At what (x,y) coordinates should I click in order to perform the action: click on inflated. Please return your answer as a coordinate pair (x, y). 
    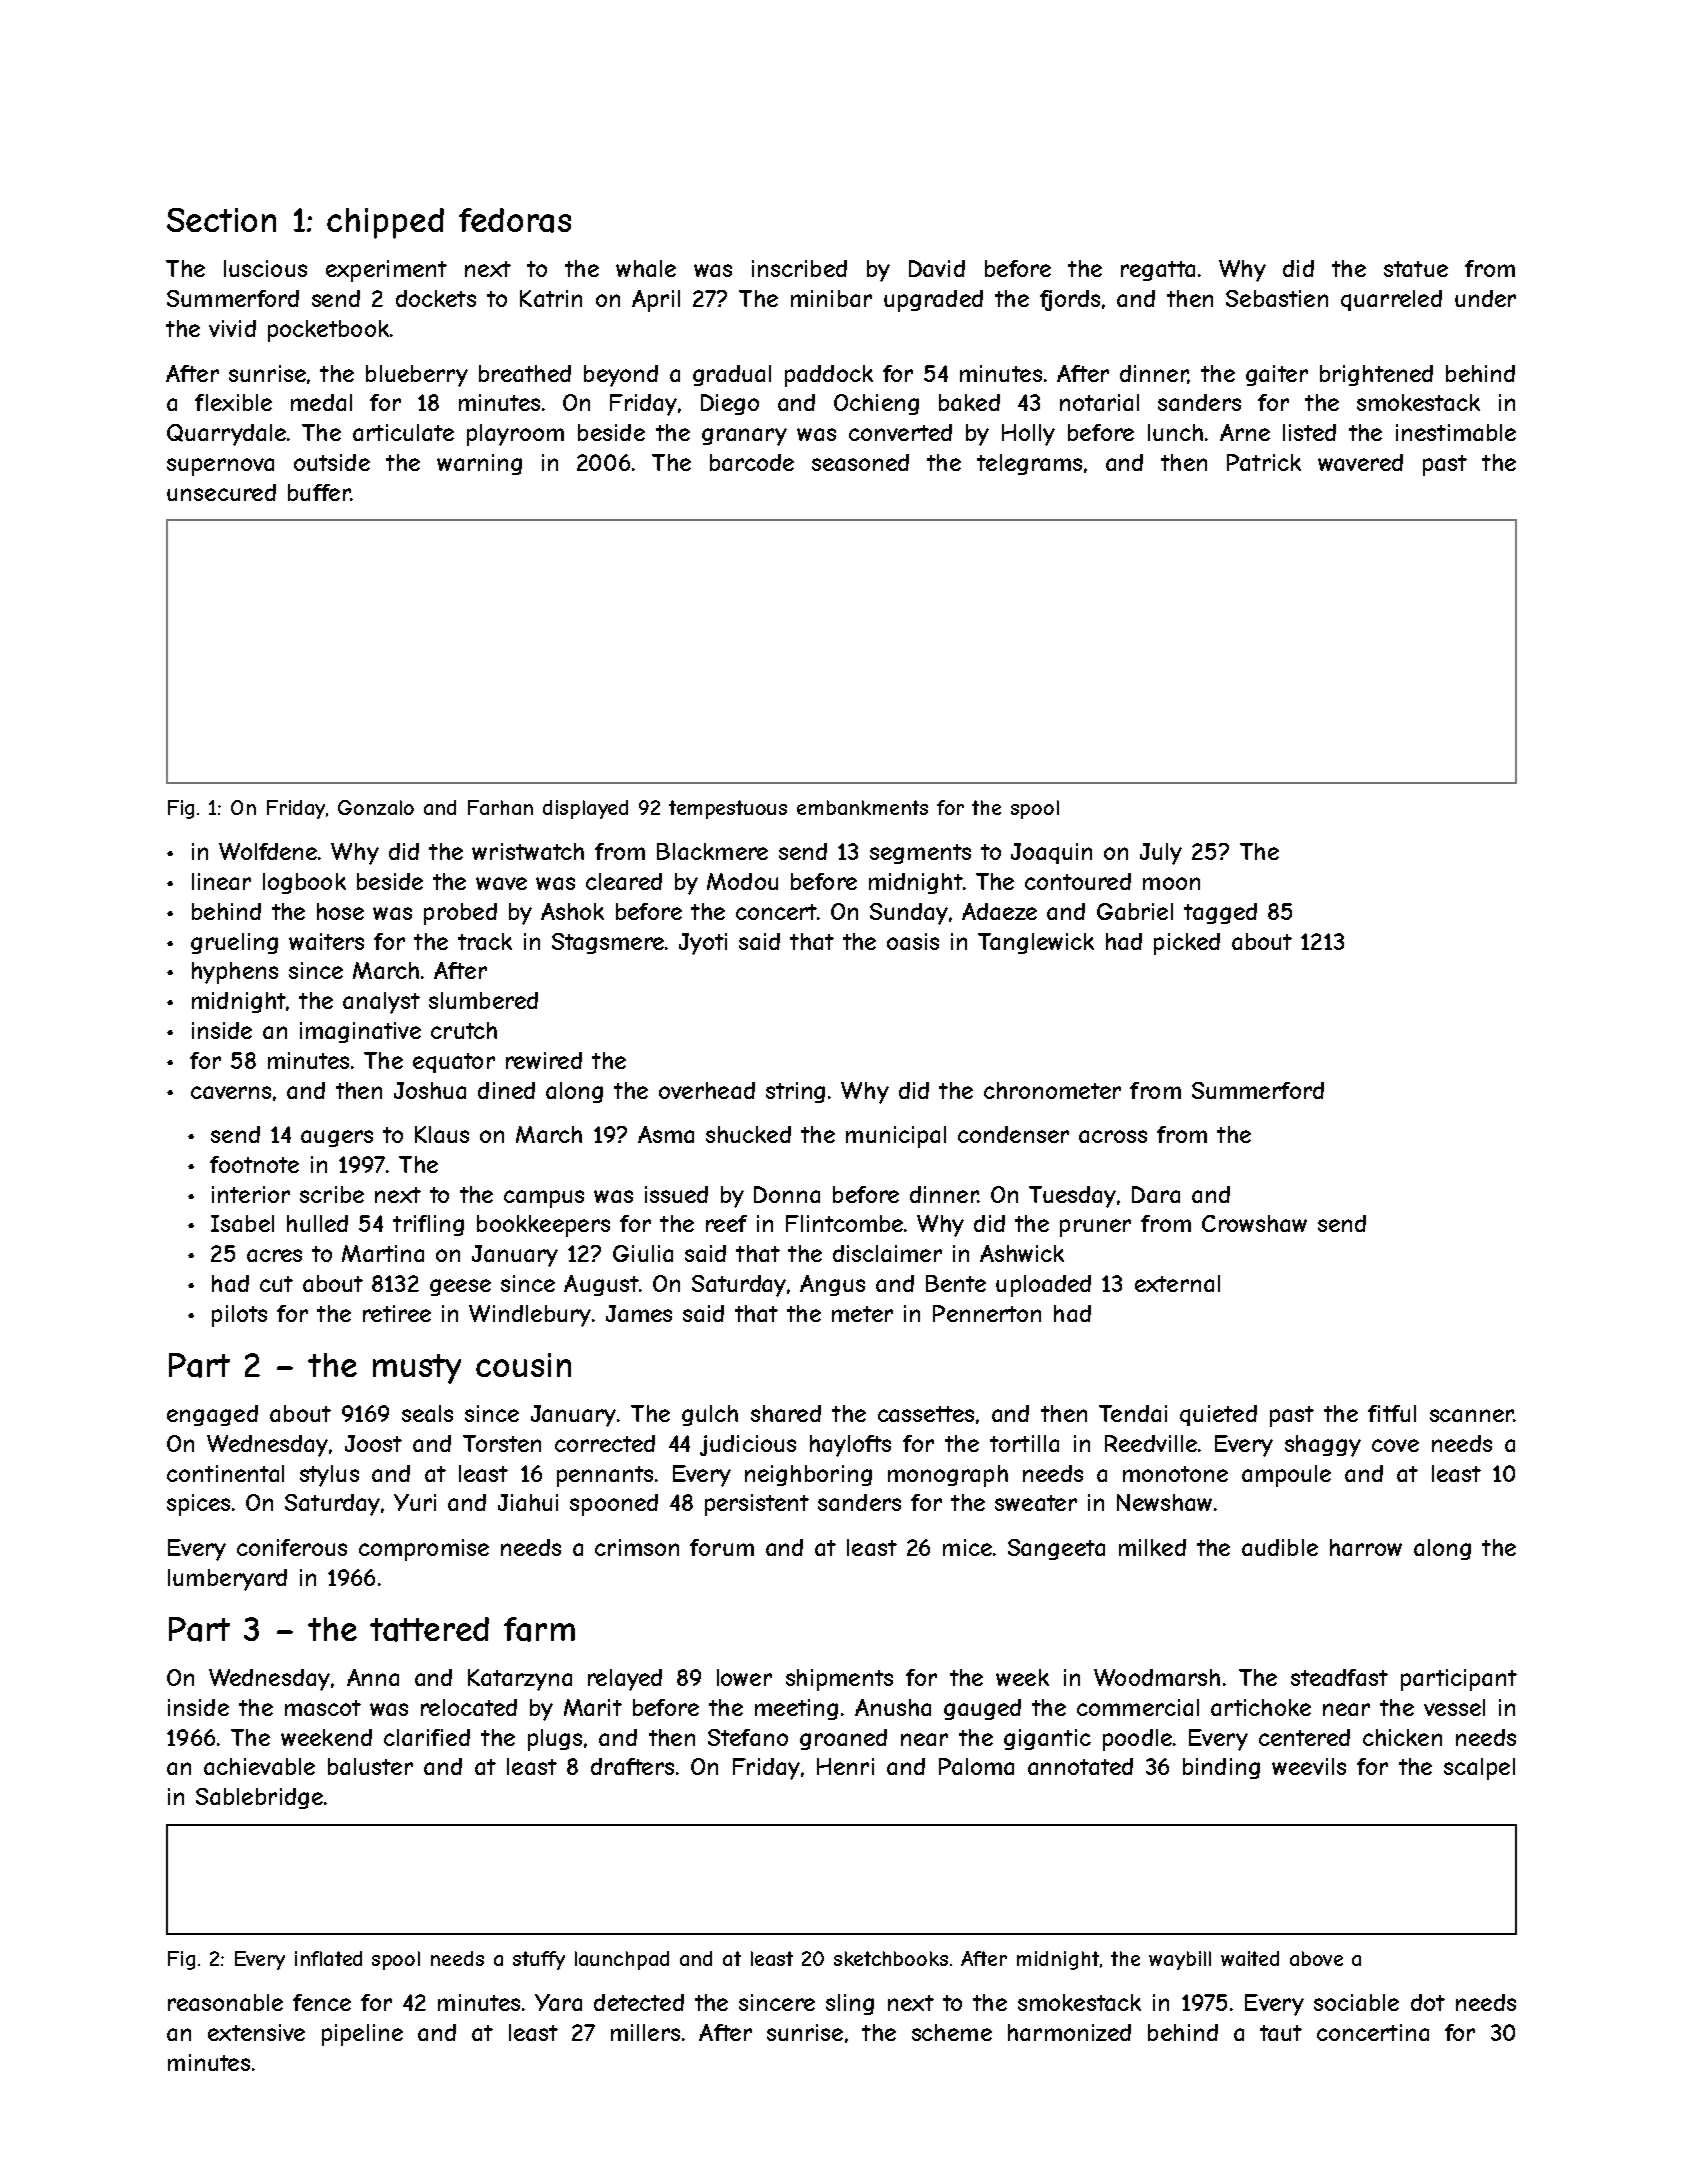
    Looking at the image, I should click on (328, 1958).
